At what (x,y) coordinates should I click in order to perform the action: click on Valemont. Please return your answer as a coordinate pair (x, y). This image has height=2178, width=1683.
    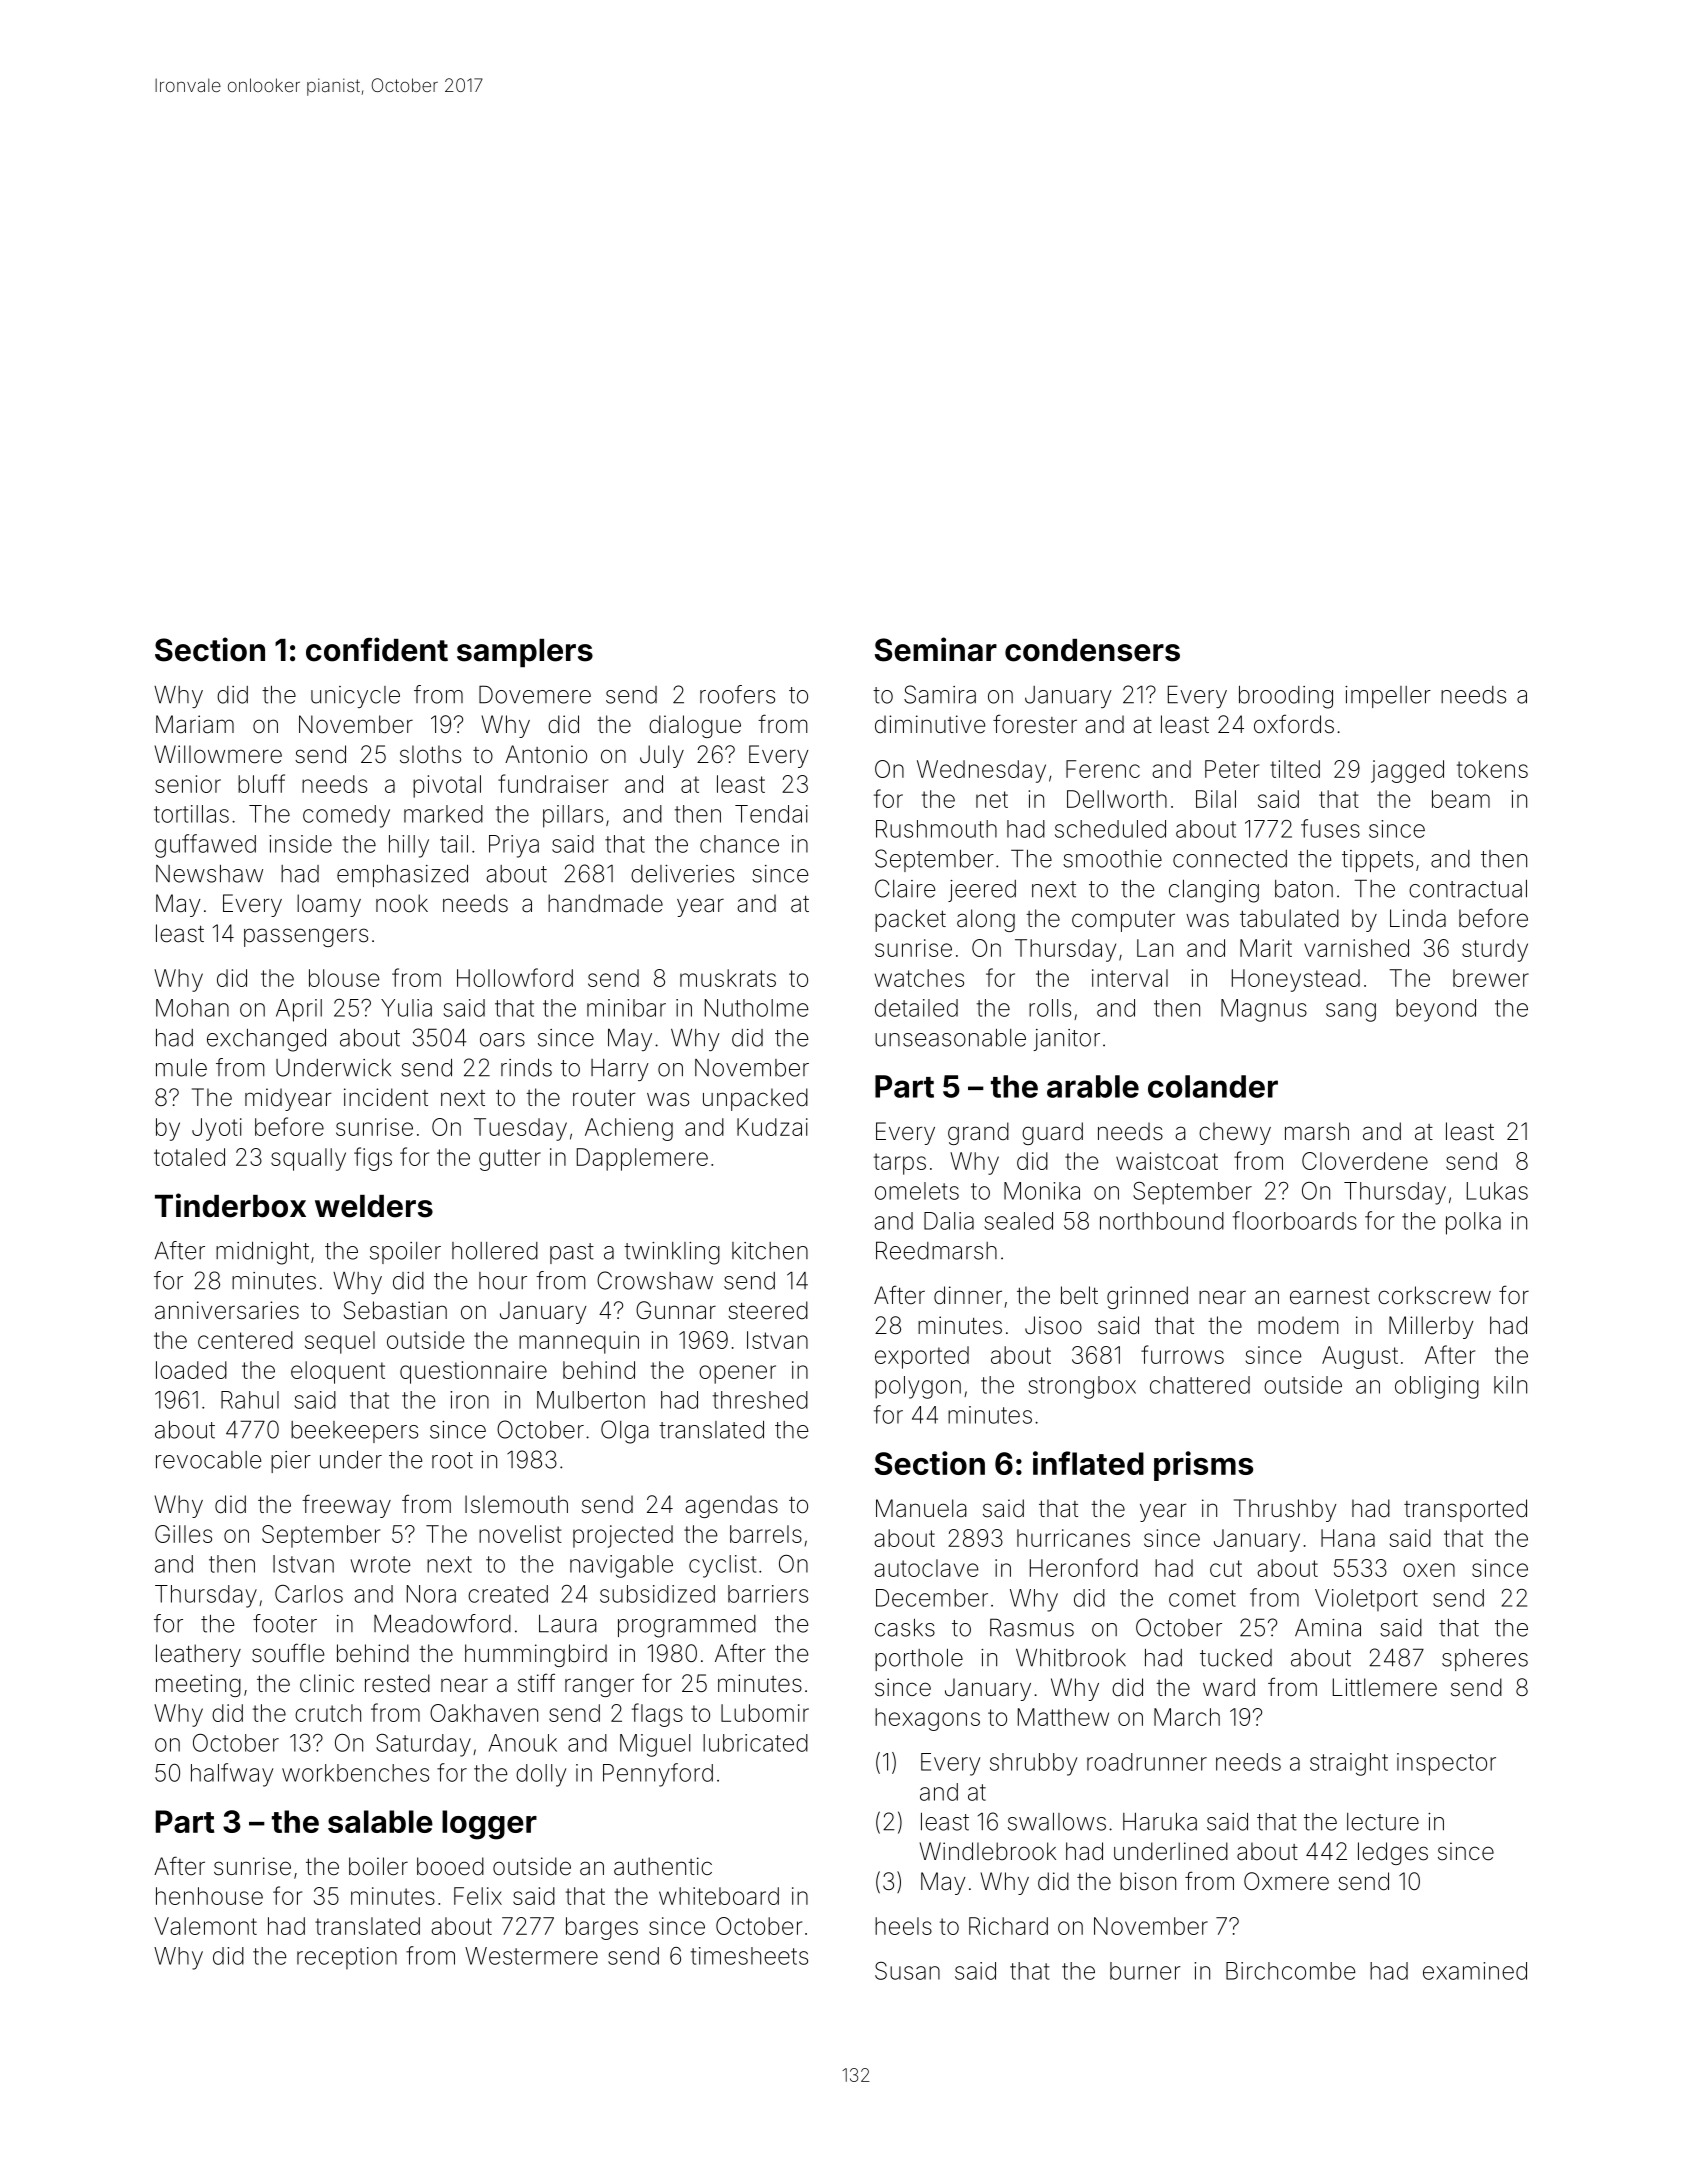
    Looking at the image, I should click on (205, 1926).
